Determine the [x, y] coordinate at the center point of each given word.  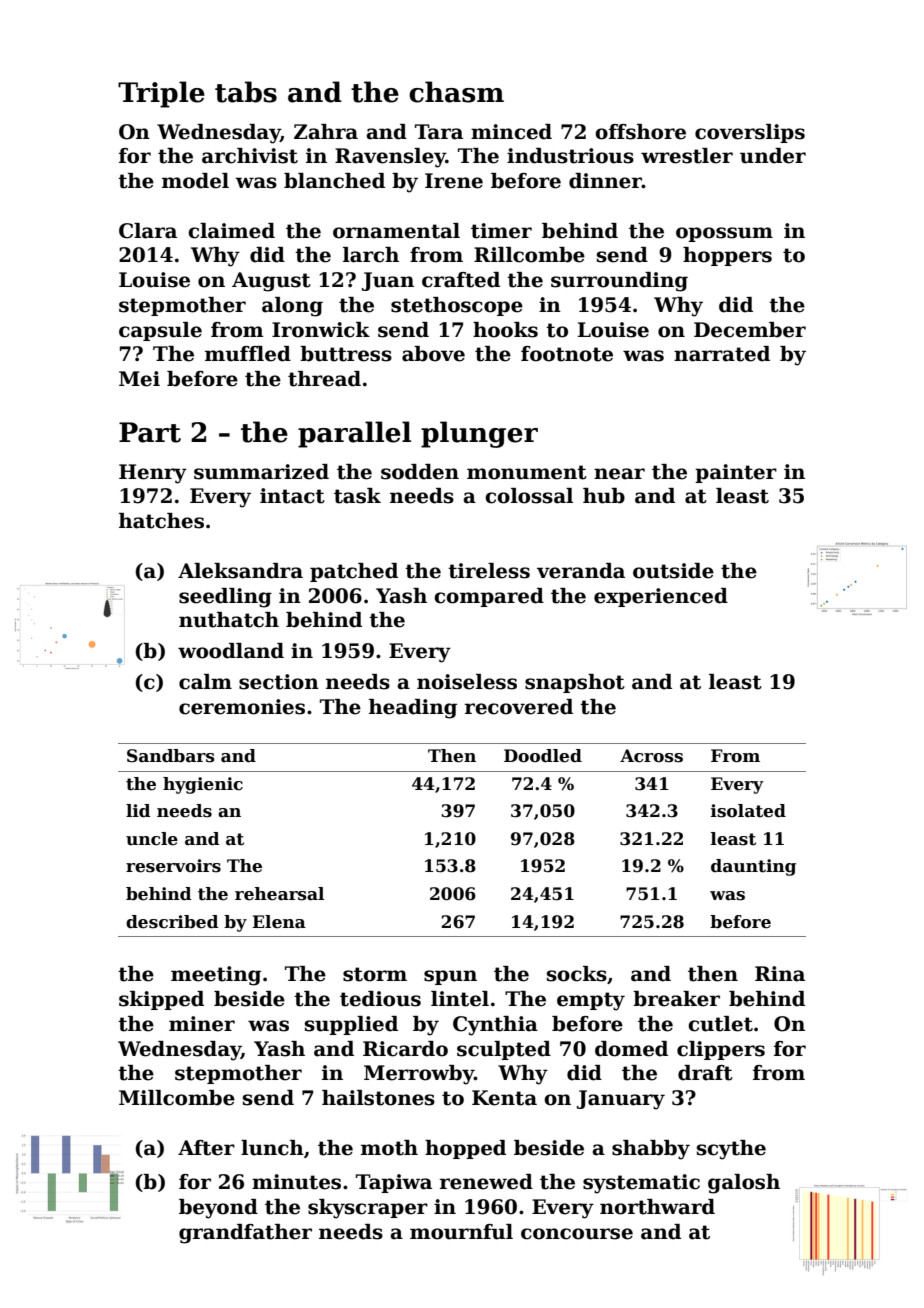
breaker [676, 999]
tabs [246, 92]
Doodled [543, 756]
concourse [577, 1234]
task [357, 496]
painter [736, 473]
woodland [231, 651]
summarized [261, 472]
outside [673, 571]
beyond [218, 1209]
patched [354, 572]
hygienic [203, 785]
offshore [640, 132]
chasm [456, 92]
